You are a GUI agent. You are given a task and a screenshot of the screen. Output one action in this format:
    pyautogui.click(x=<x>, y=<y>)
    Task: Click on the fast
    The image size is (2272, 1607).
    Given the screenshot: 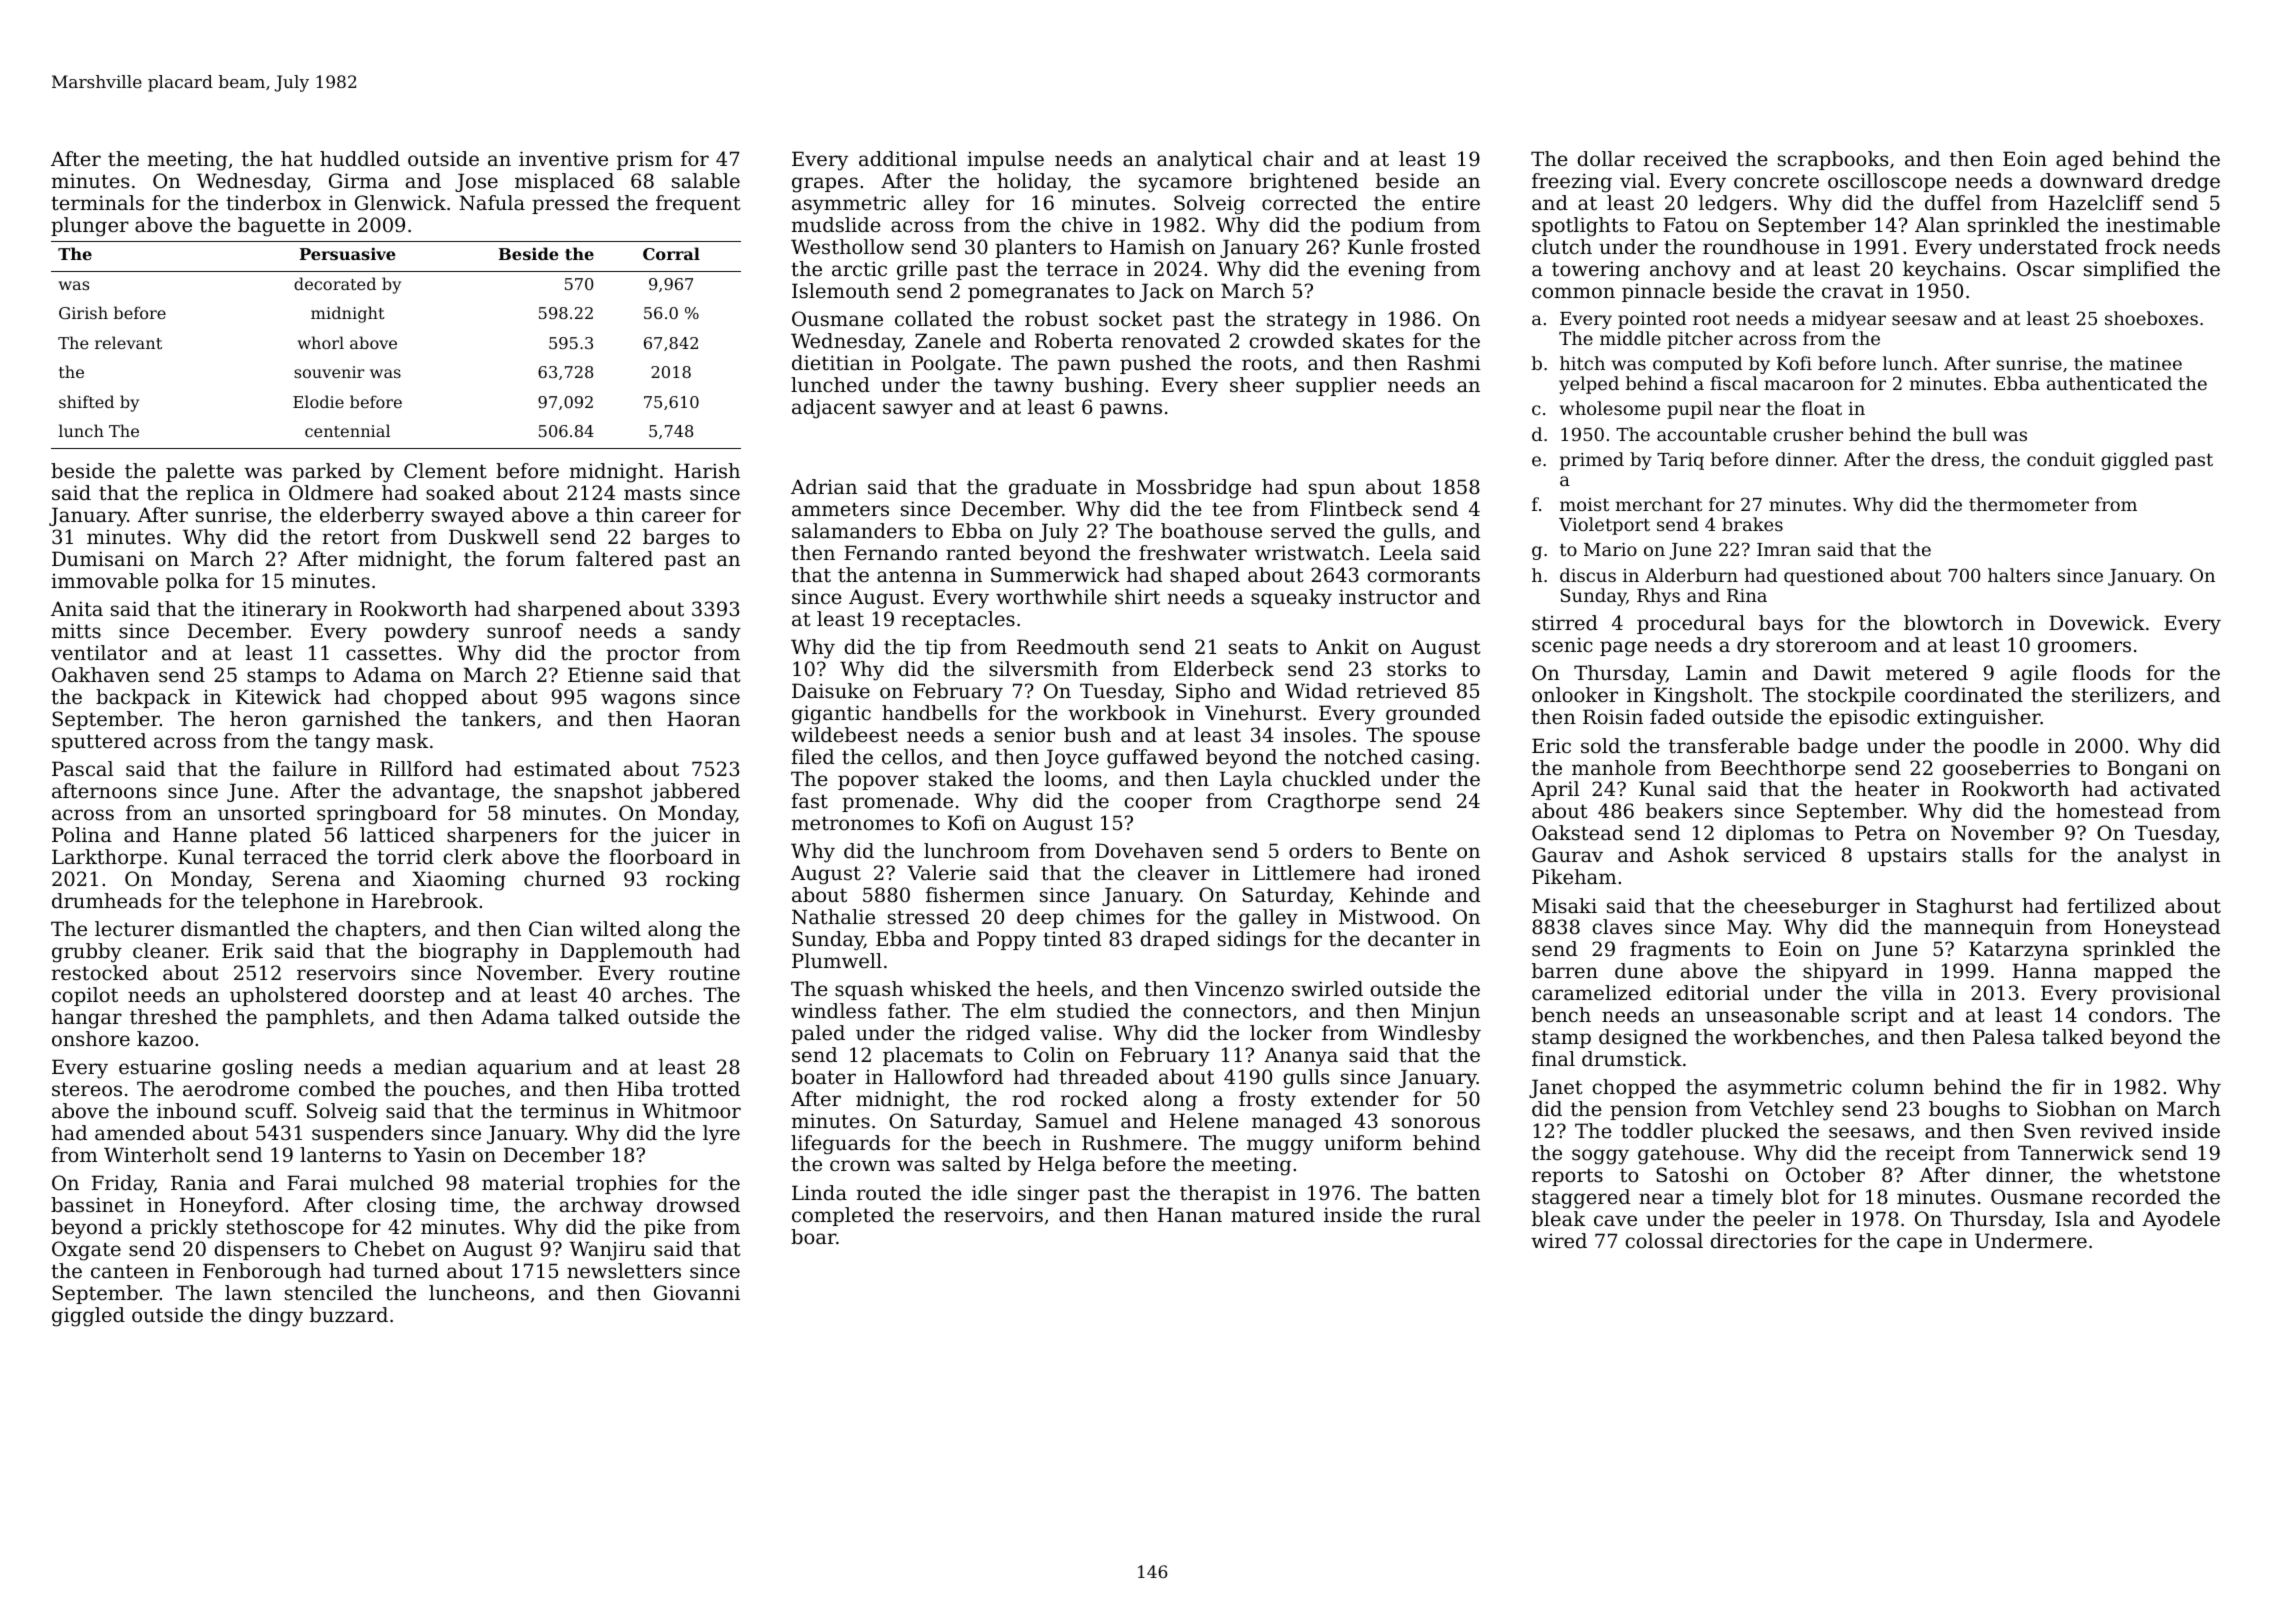 What is the action you would take?
    pyautogui.click(x=809, y=800)
